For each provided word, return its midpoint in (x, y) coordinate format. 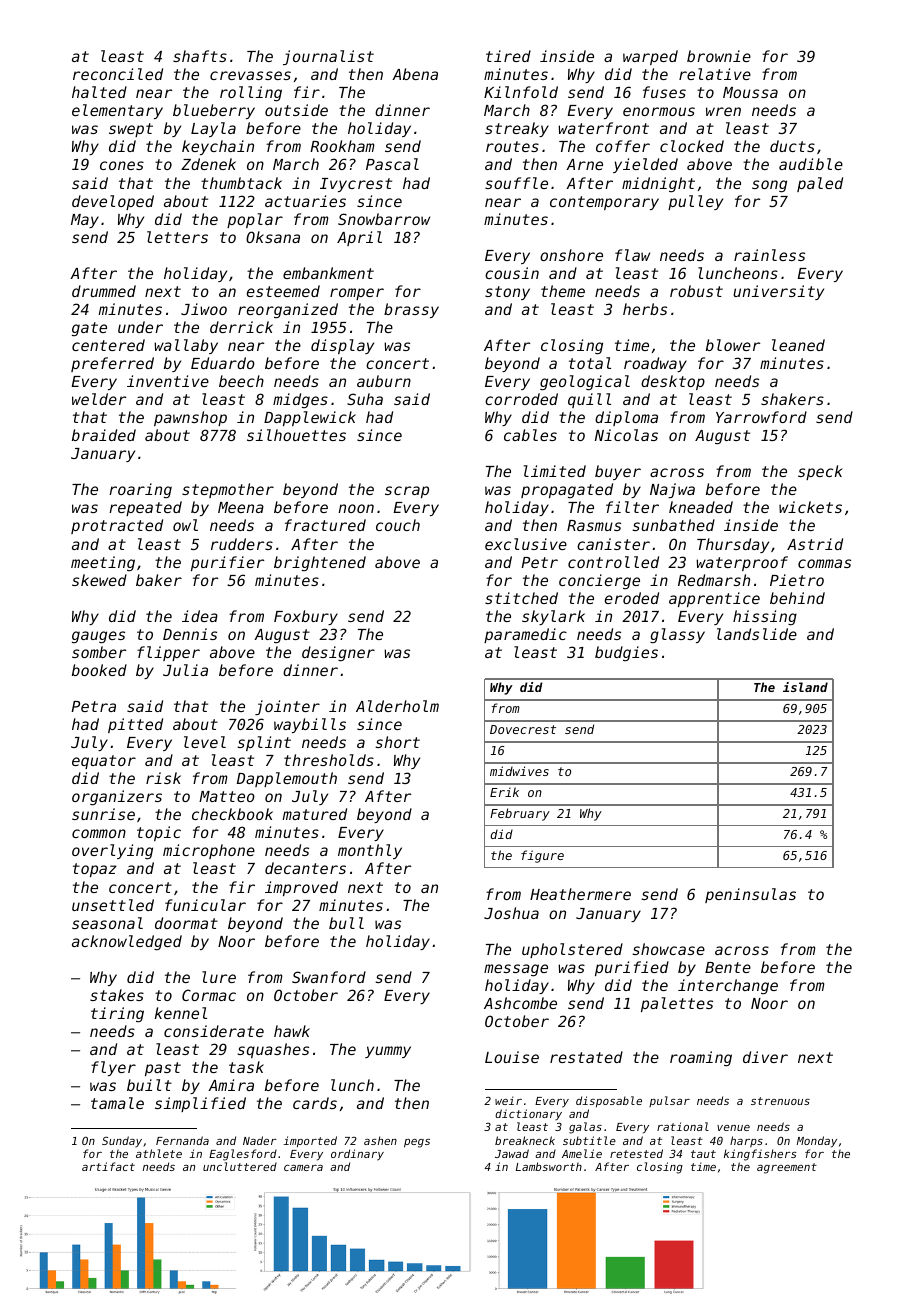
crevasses (250, 75)
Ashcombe (520, 1003)
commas (824, 563)
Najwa (672, 490)
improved (301, 888)
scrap (407, 492)
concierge (599, 581)
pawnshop (190, 418)
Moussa (750, 92)
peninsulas (750, 895)
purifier (227, 563)
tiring (117, 1014)
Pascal (392, 164)
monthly (370, 851)
